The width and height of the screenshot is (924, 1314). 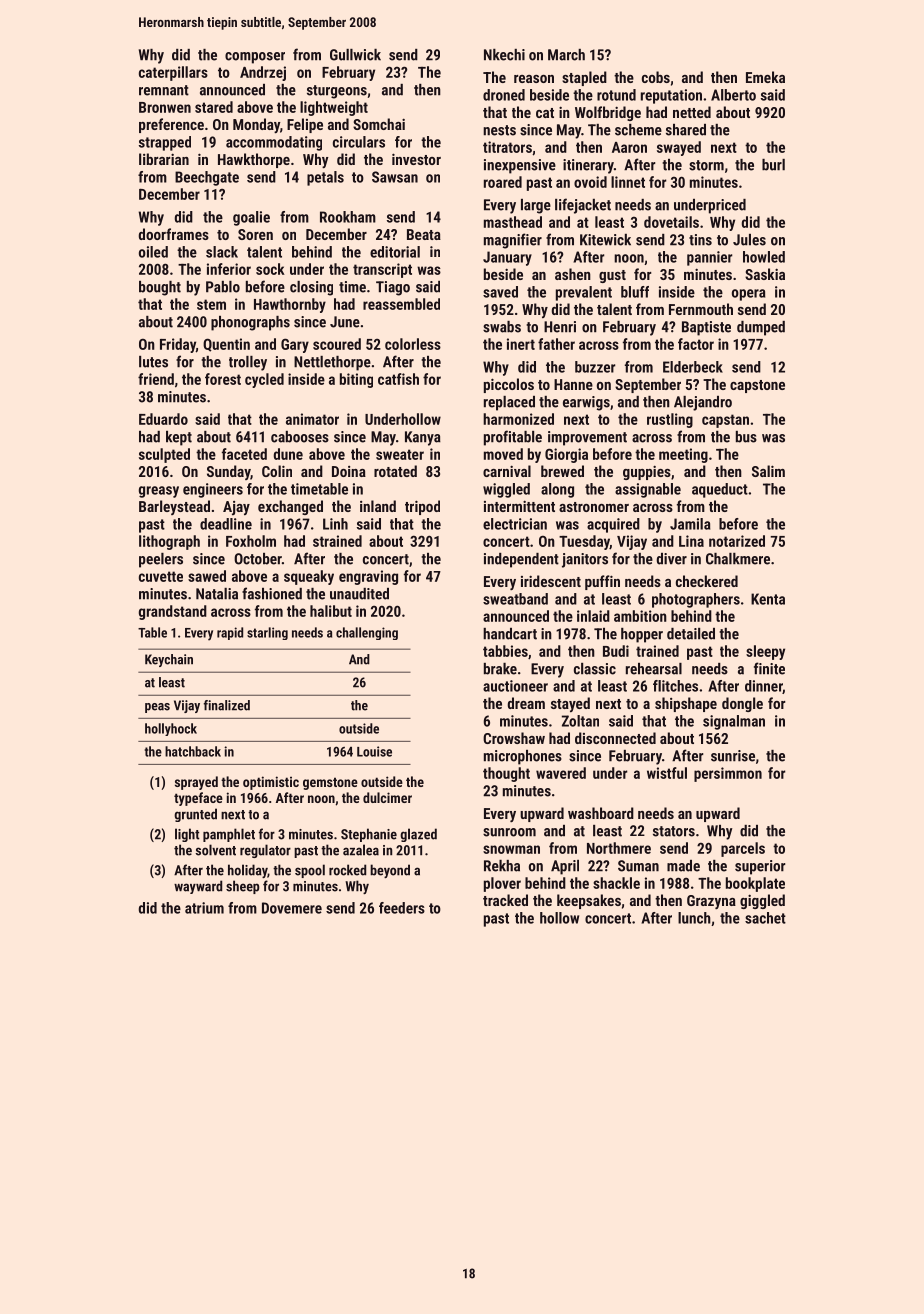 What do you see at coordinates (422, 507) in the screenshot?
I see `tripod` at bounding box center [422, 507].
